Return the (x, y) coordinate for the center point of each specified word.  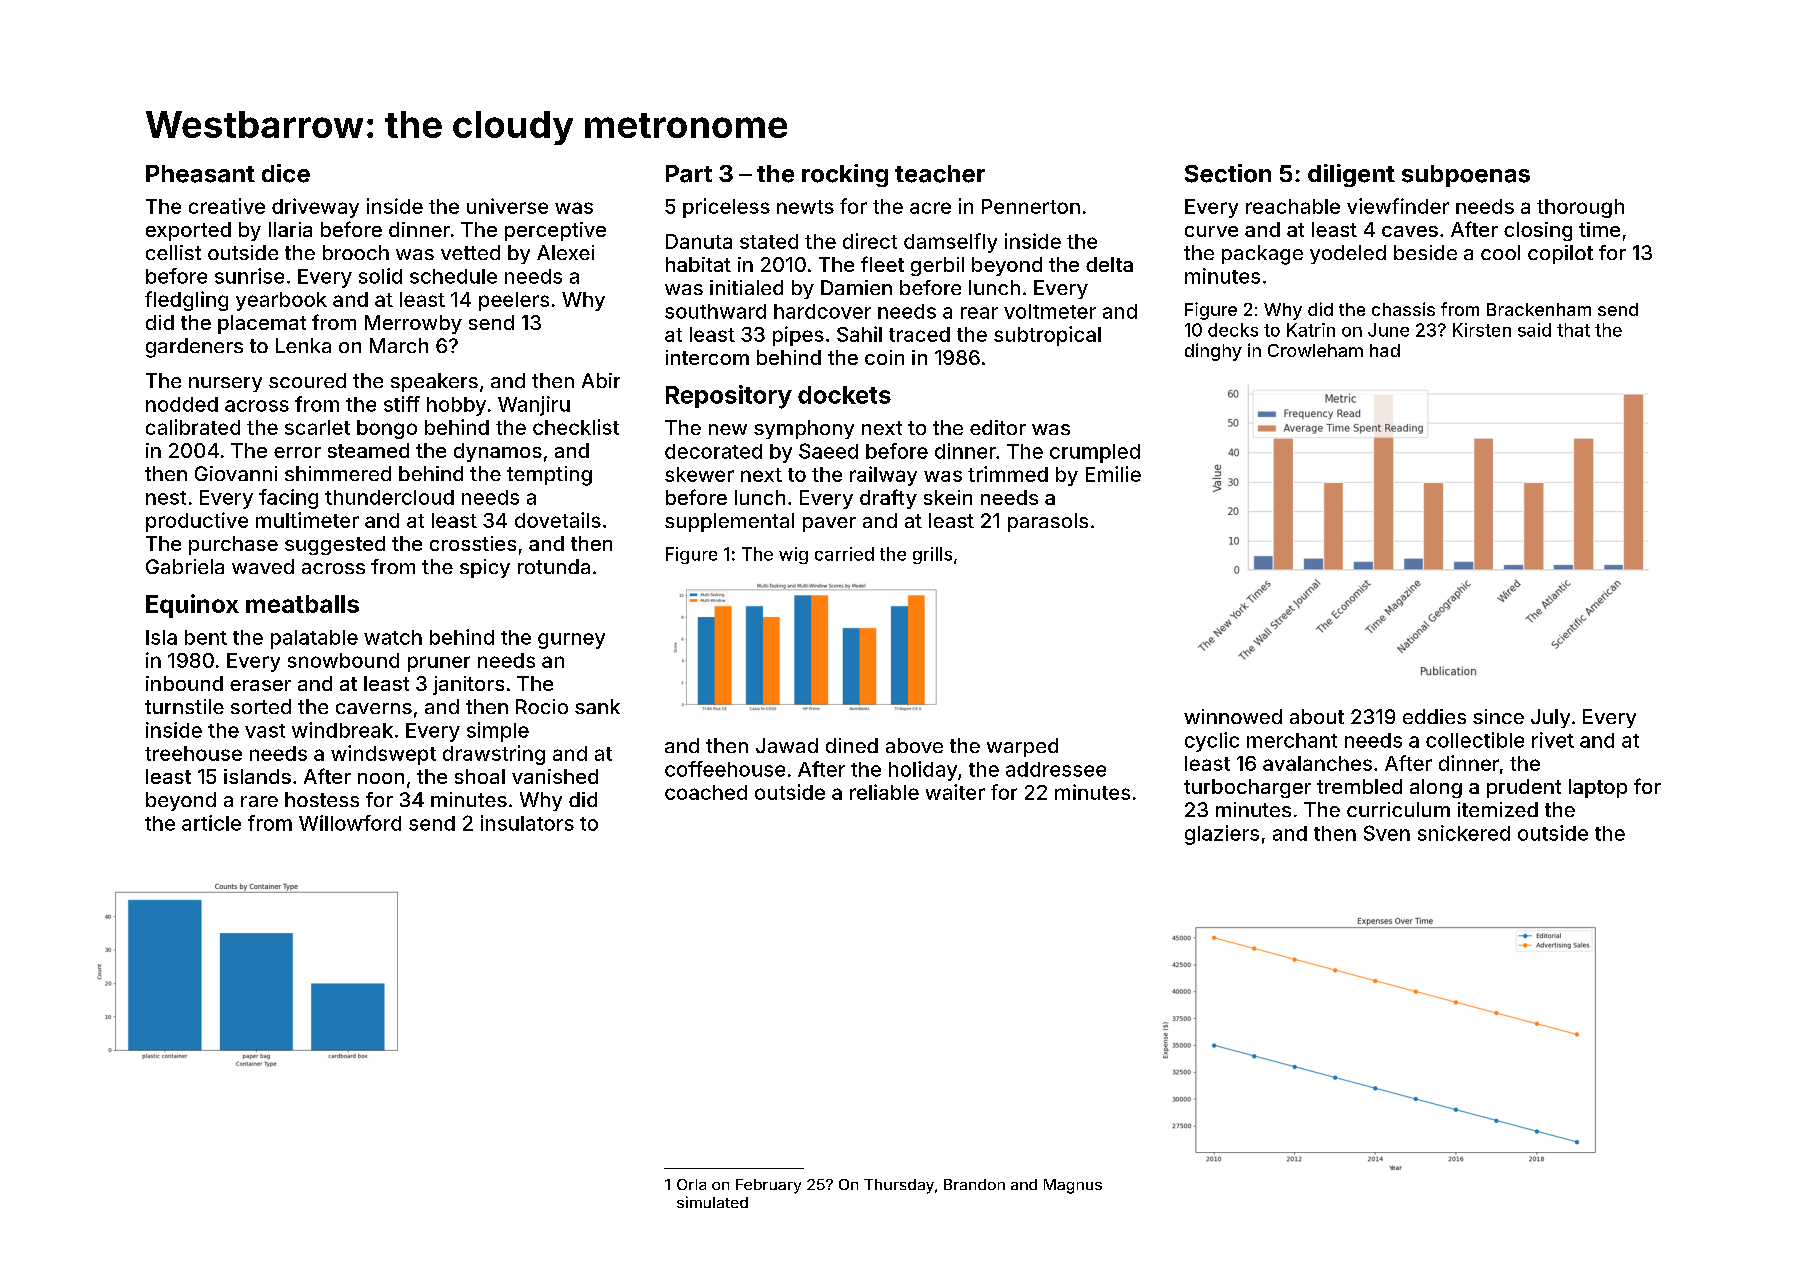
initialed (746, 287)
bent (206, 637)
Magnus (1073, 1186)
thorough (1580, 208)
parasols (1048, 522)
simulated (712, 1202)
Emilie (1113, 474)
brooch (356, 252)
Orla (691, 1184)
